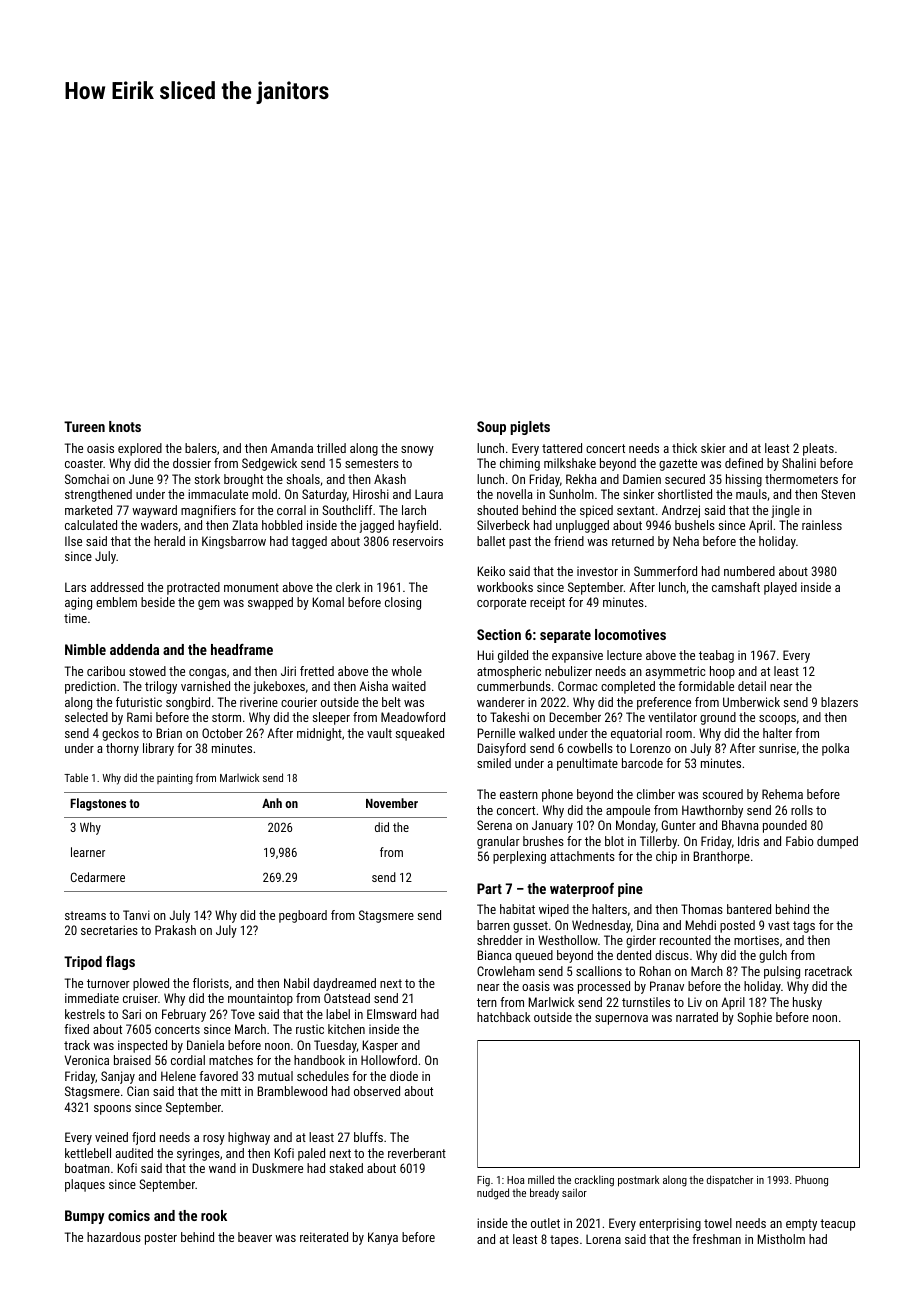 The image size is (924, 1308). What do you see at coordinates (383, 1238) in the image?
I see `Kanya` at bounding box center [383, 1238].
